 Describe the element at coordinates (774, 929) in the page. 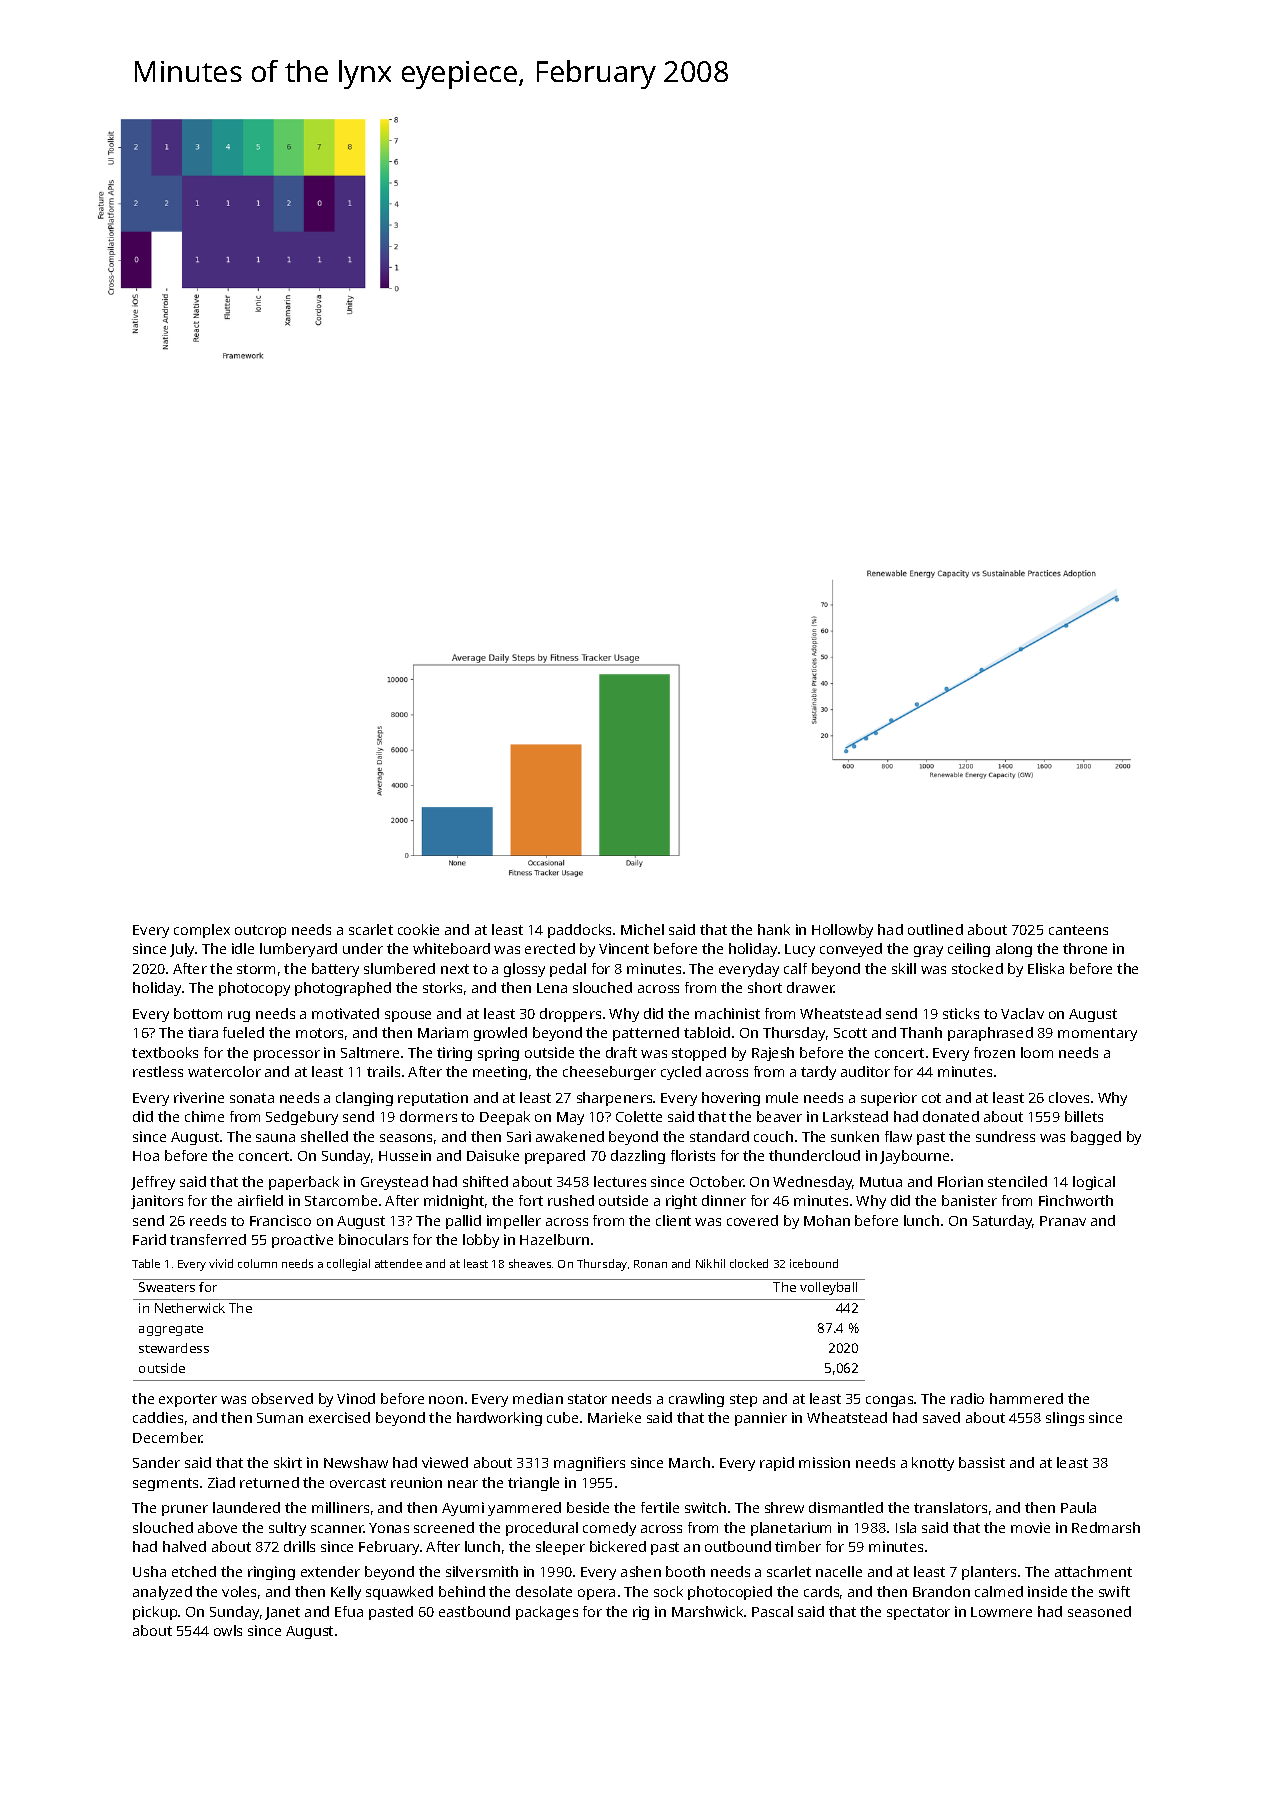

I see `hank` at that location.
